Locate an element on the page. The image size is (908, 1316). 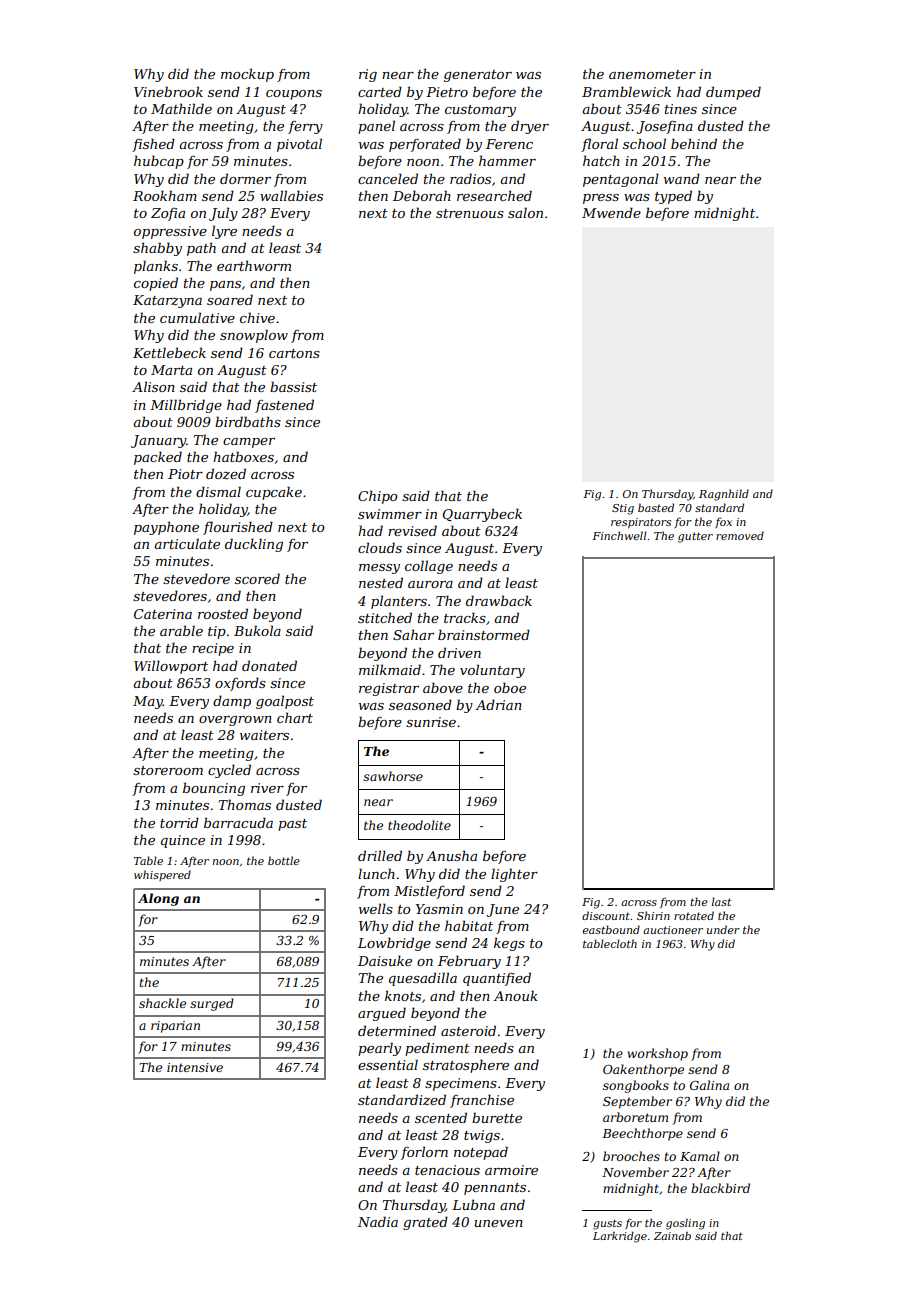
blackbird is located at coordinates (720, 1188).
